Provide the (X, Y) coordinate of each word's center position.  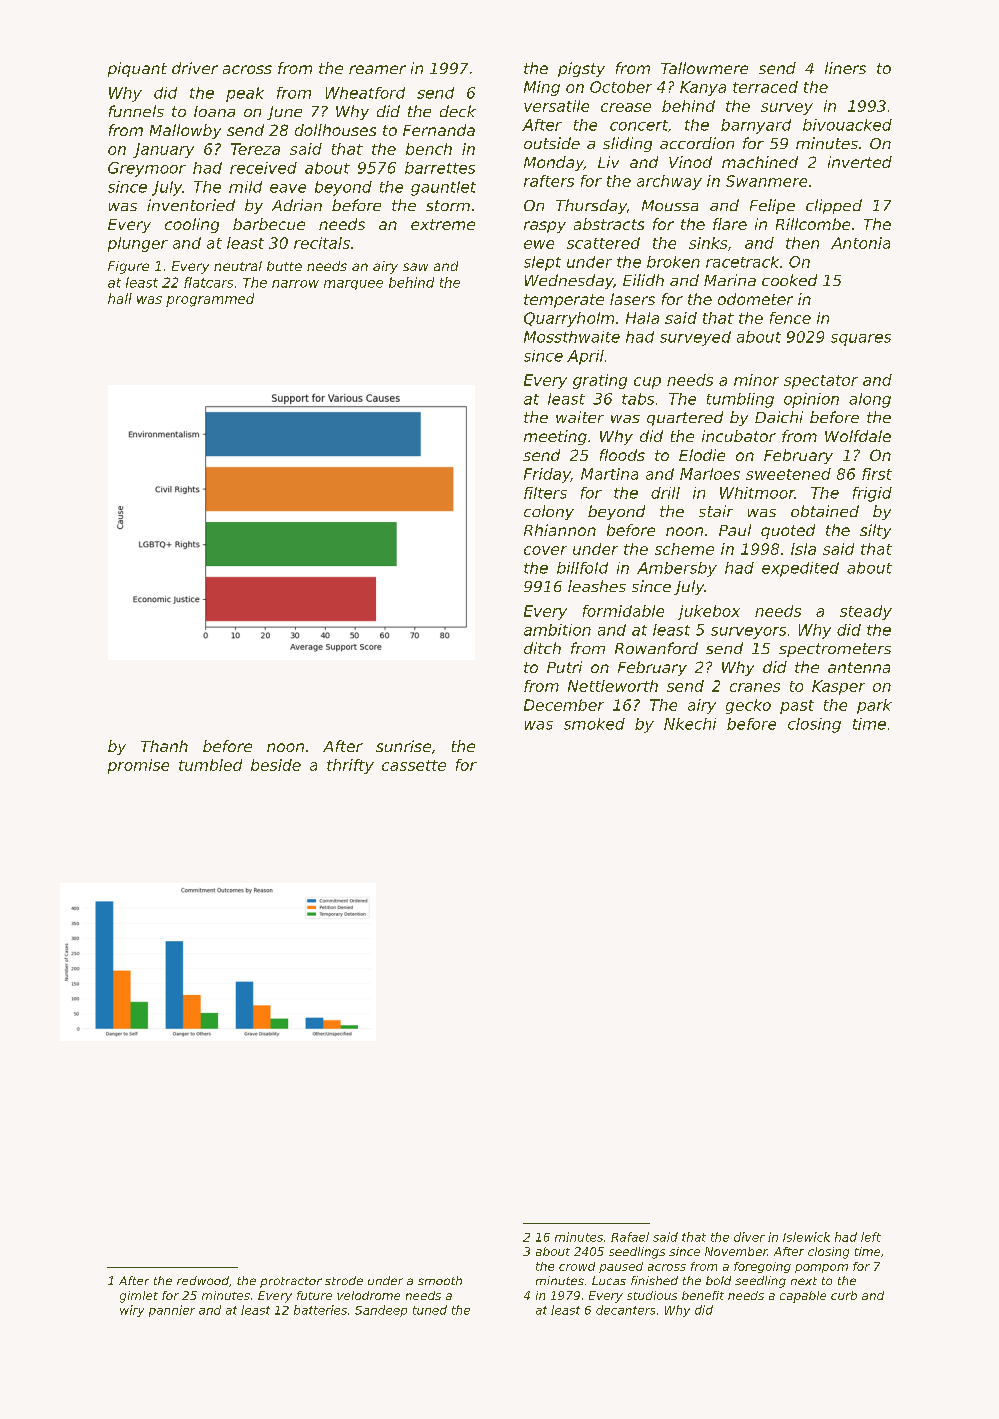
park (874, 706)
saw (415, 267)
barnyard (756, 126)
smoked (594, 724)
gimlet (139, 1297)
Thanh (164, 746)
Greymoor (147, 169)
